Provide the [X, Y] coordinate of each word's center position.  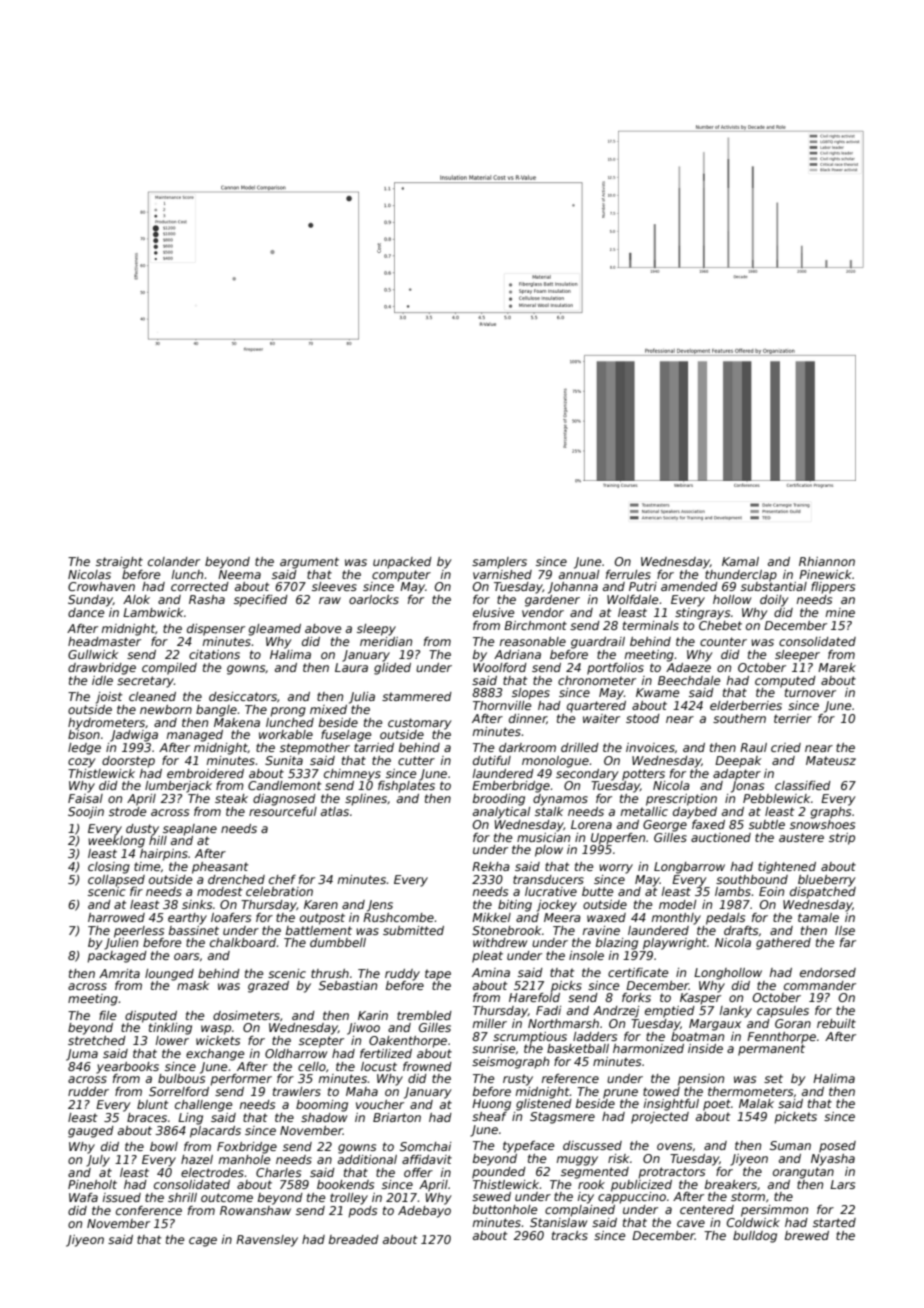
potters [643, 775]
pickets [795, 1118]
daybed [695, 813]
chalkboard [243, 942]
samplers [499, 563]
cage [203, 1242]
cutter [416, 760]
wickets [218, 1040]
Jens [380, 906]
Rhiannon [827, 561]
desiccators [243, 696]
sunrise [494, 1048]
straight [119, 563]
